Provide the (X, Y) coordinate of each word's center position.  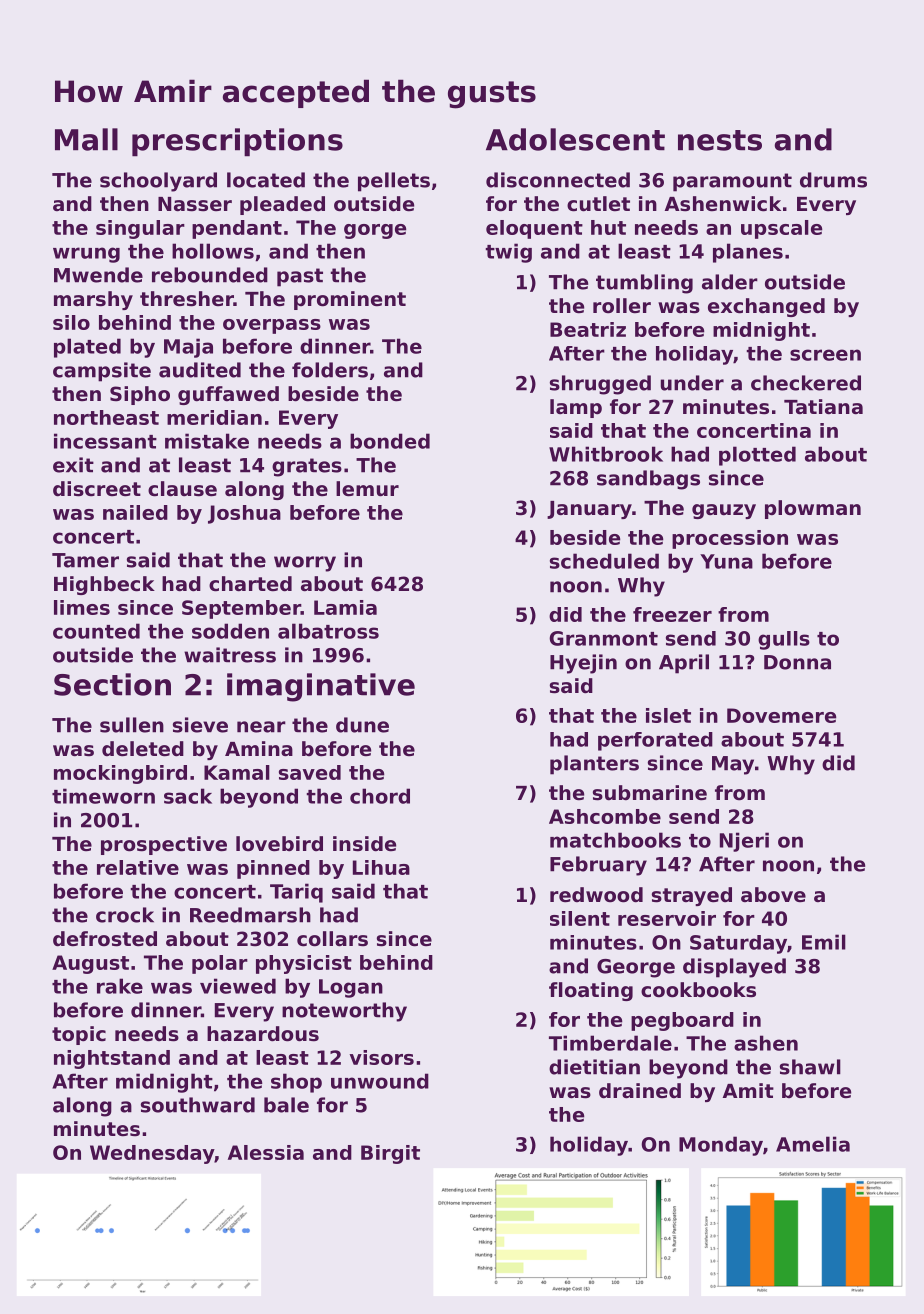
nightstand (112, 1059)
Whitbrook (606, 454)
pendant (237, 229)
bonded (390, 441)
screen (825, 355)
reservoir (667, 918)
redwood (596, 895)
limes (82, 607)
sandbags (648, 480)
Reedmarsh (250, 915)
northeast (106, 417)
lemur (367, 489)
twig (508, 253)
